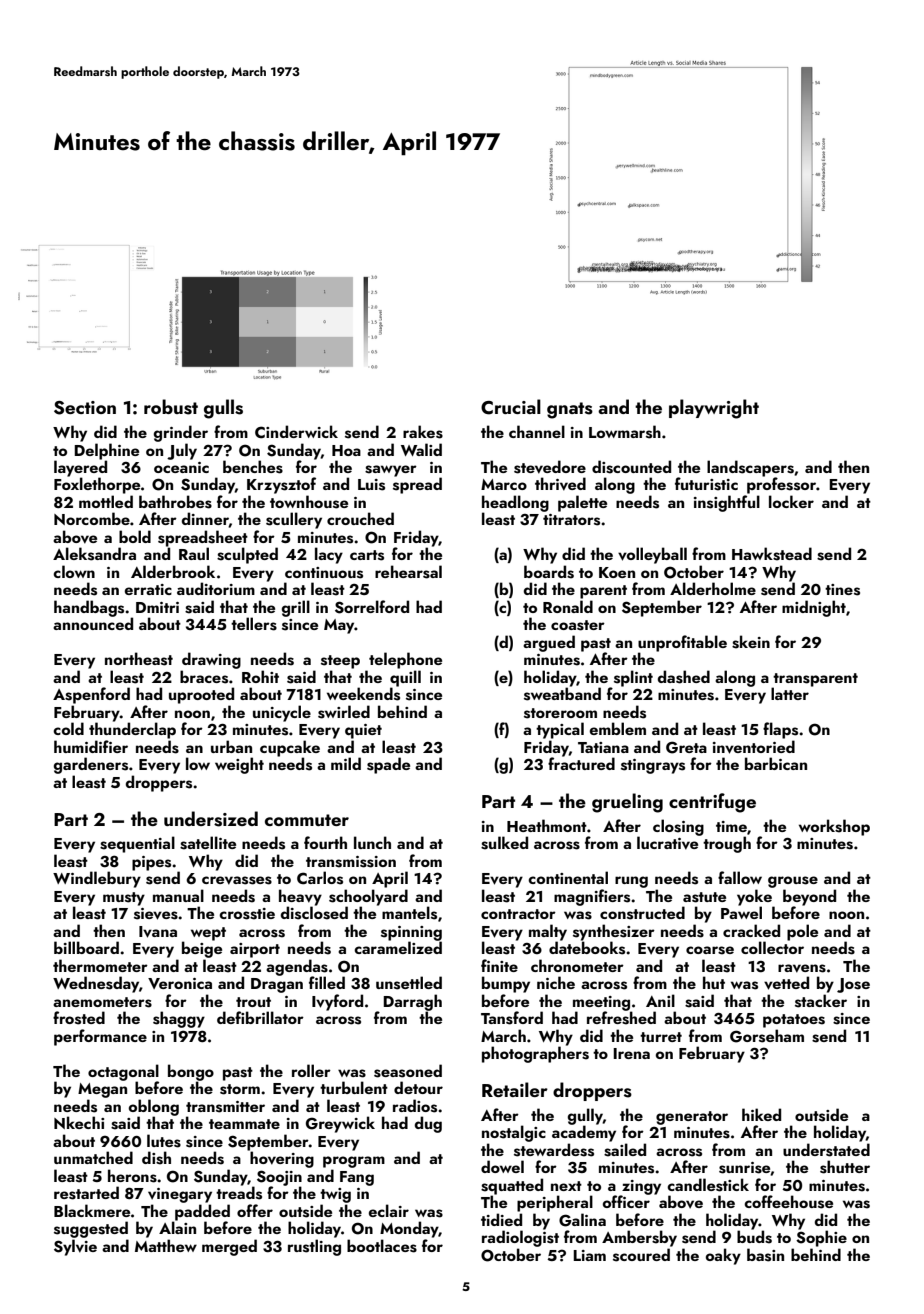 The height and width of the page is (1314, 924). I want to click on trough, so click(727, 844).
